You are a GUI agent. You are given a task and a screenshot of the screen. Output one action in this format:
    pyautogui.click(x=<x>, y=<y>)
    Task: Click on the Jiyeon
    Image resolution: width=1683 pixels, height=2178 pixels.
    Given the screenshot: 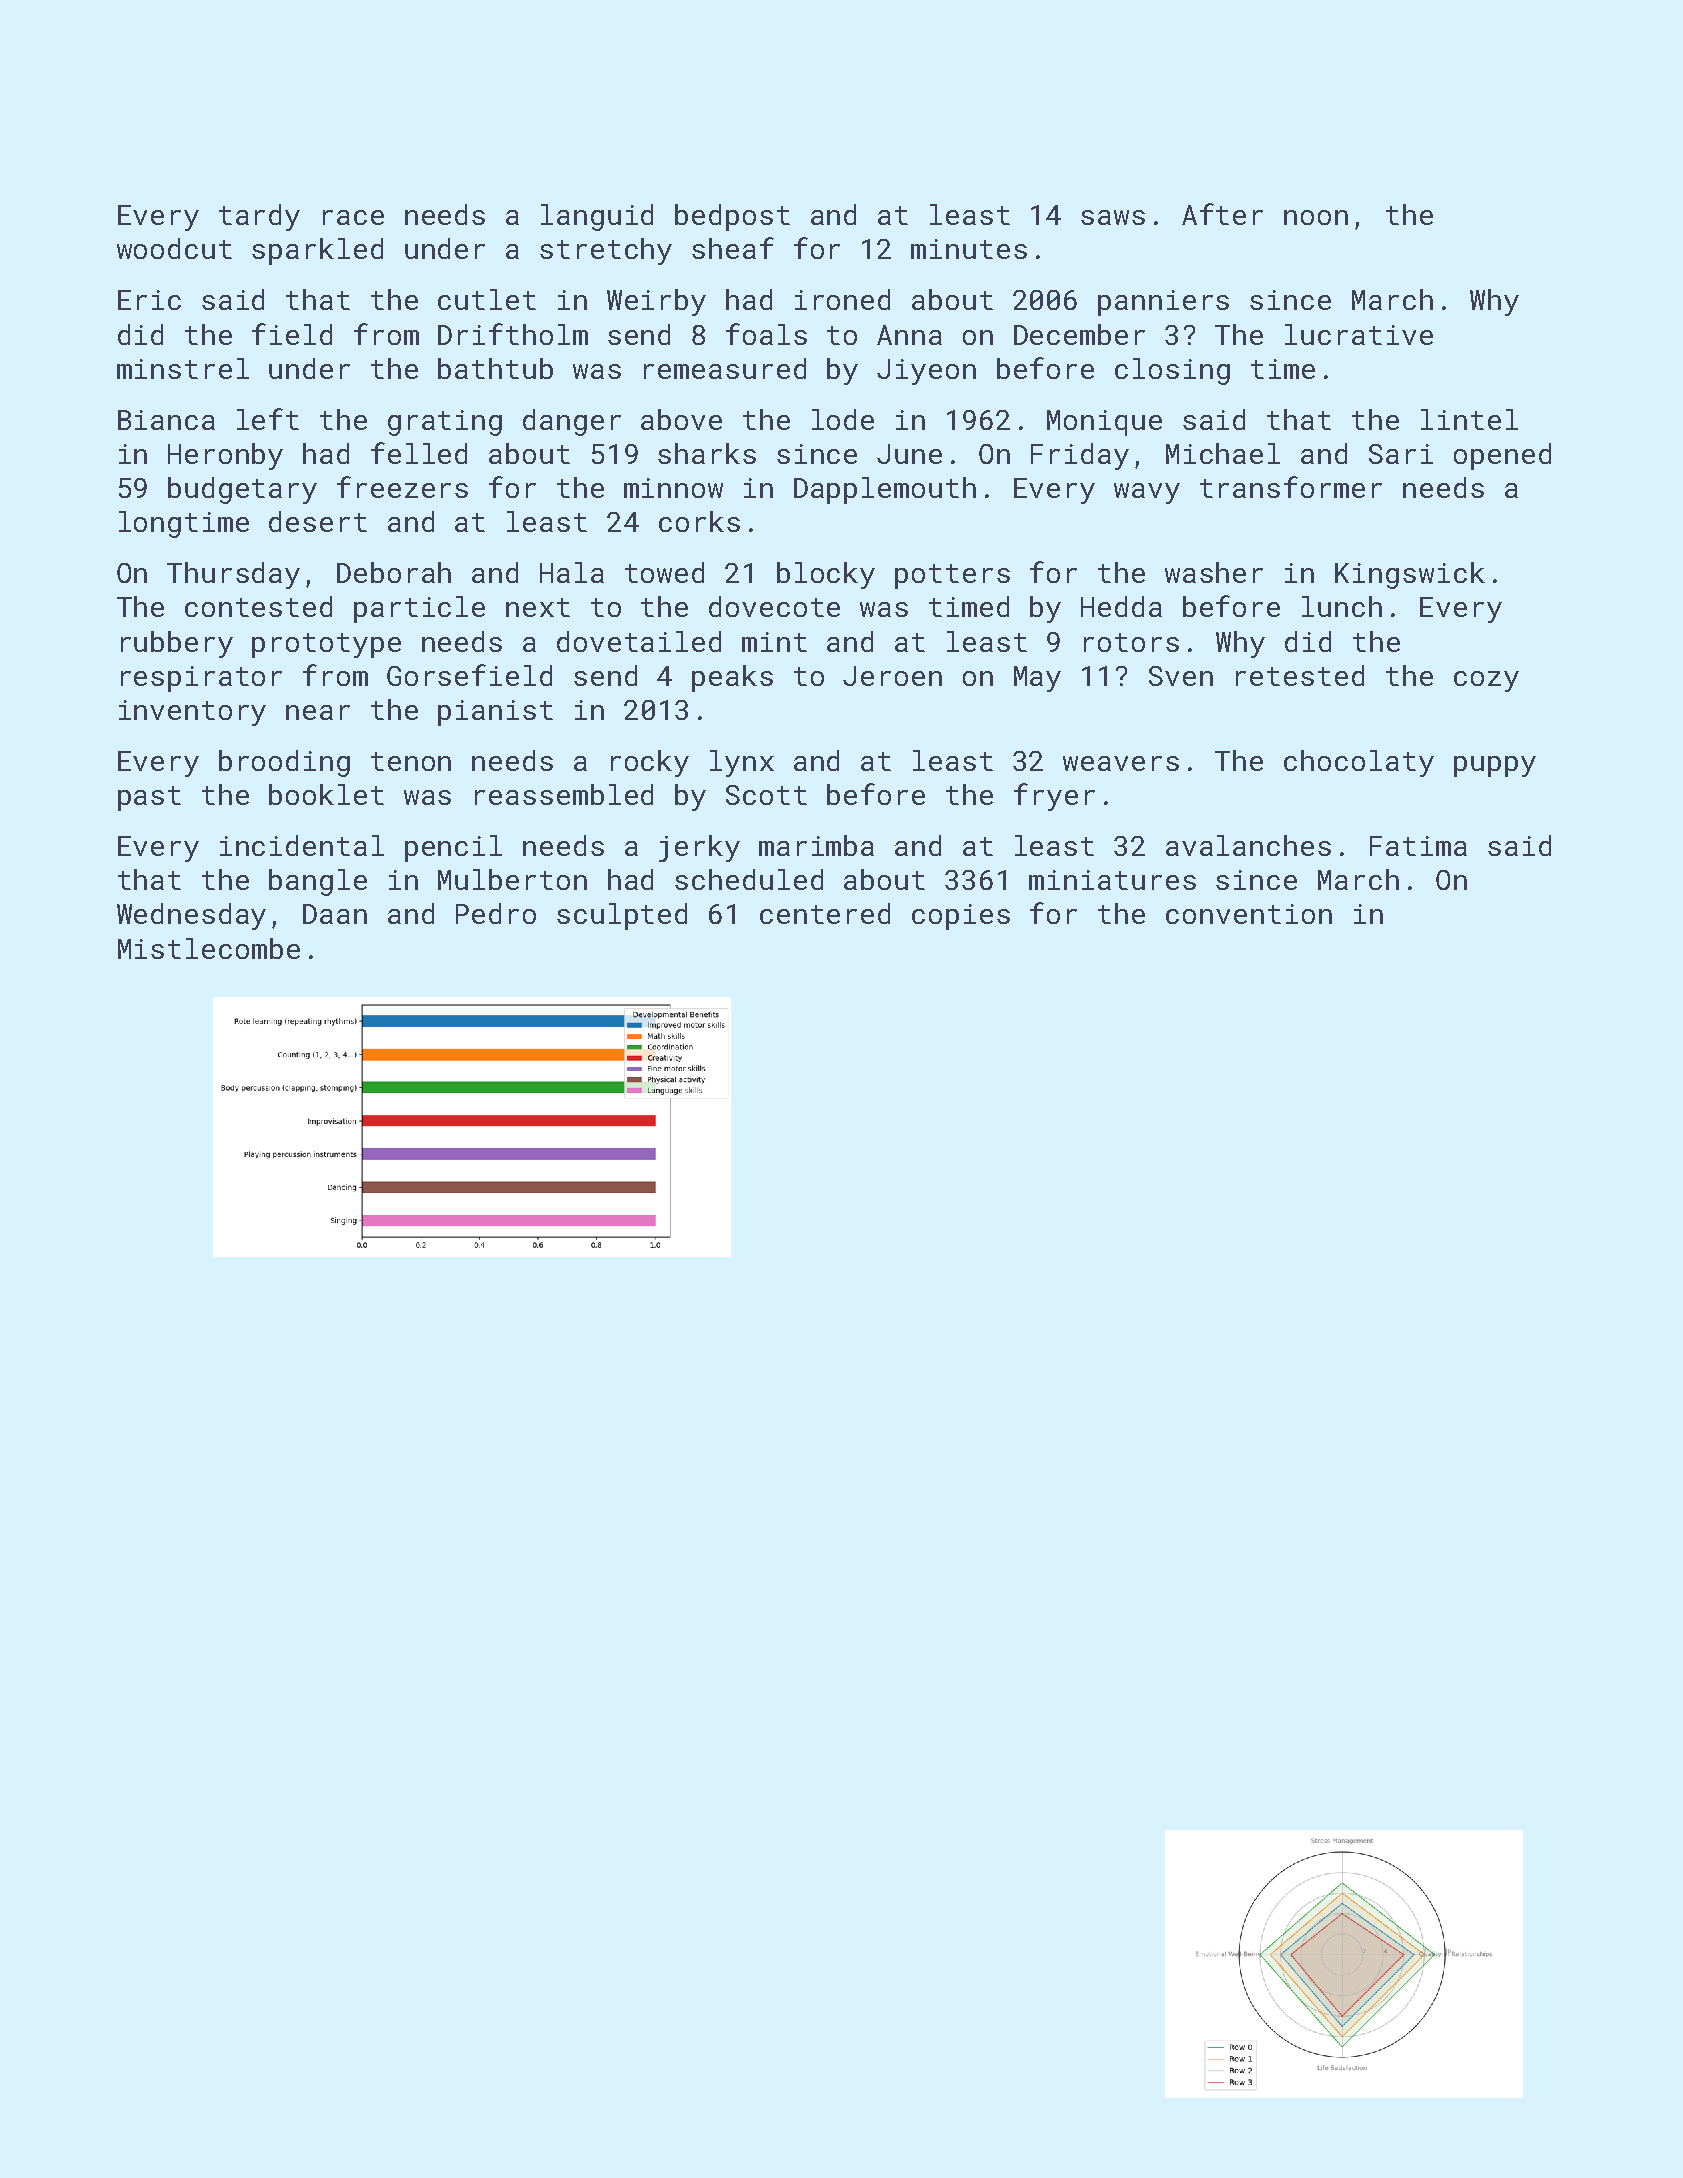 What is the action you would take?
    pyautogui.click(x=926, y=372)
